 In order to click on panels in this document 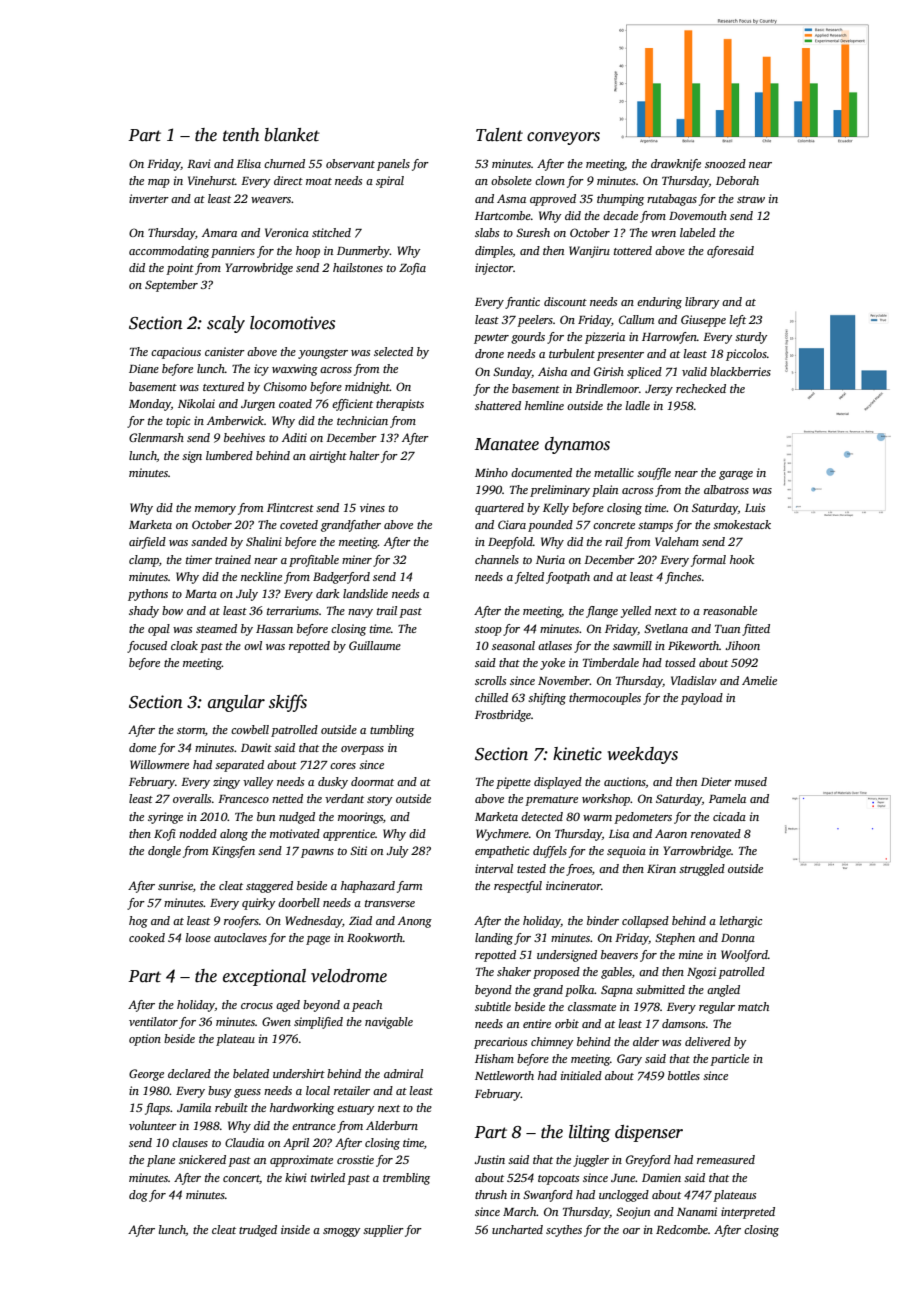, I will do `click(393, 165)`.
